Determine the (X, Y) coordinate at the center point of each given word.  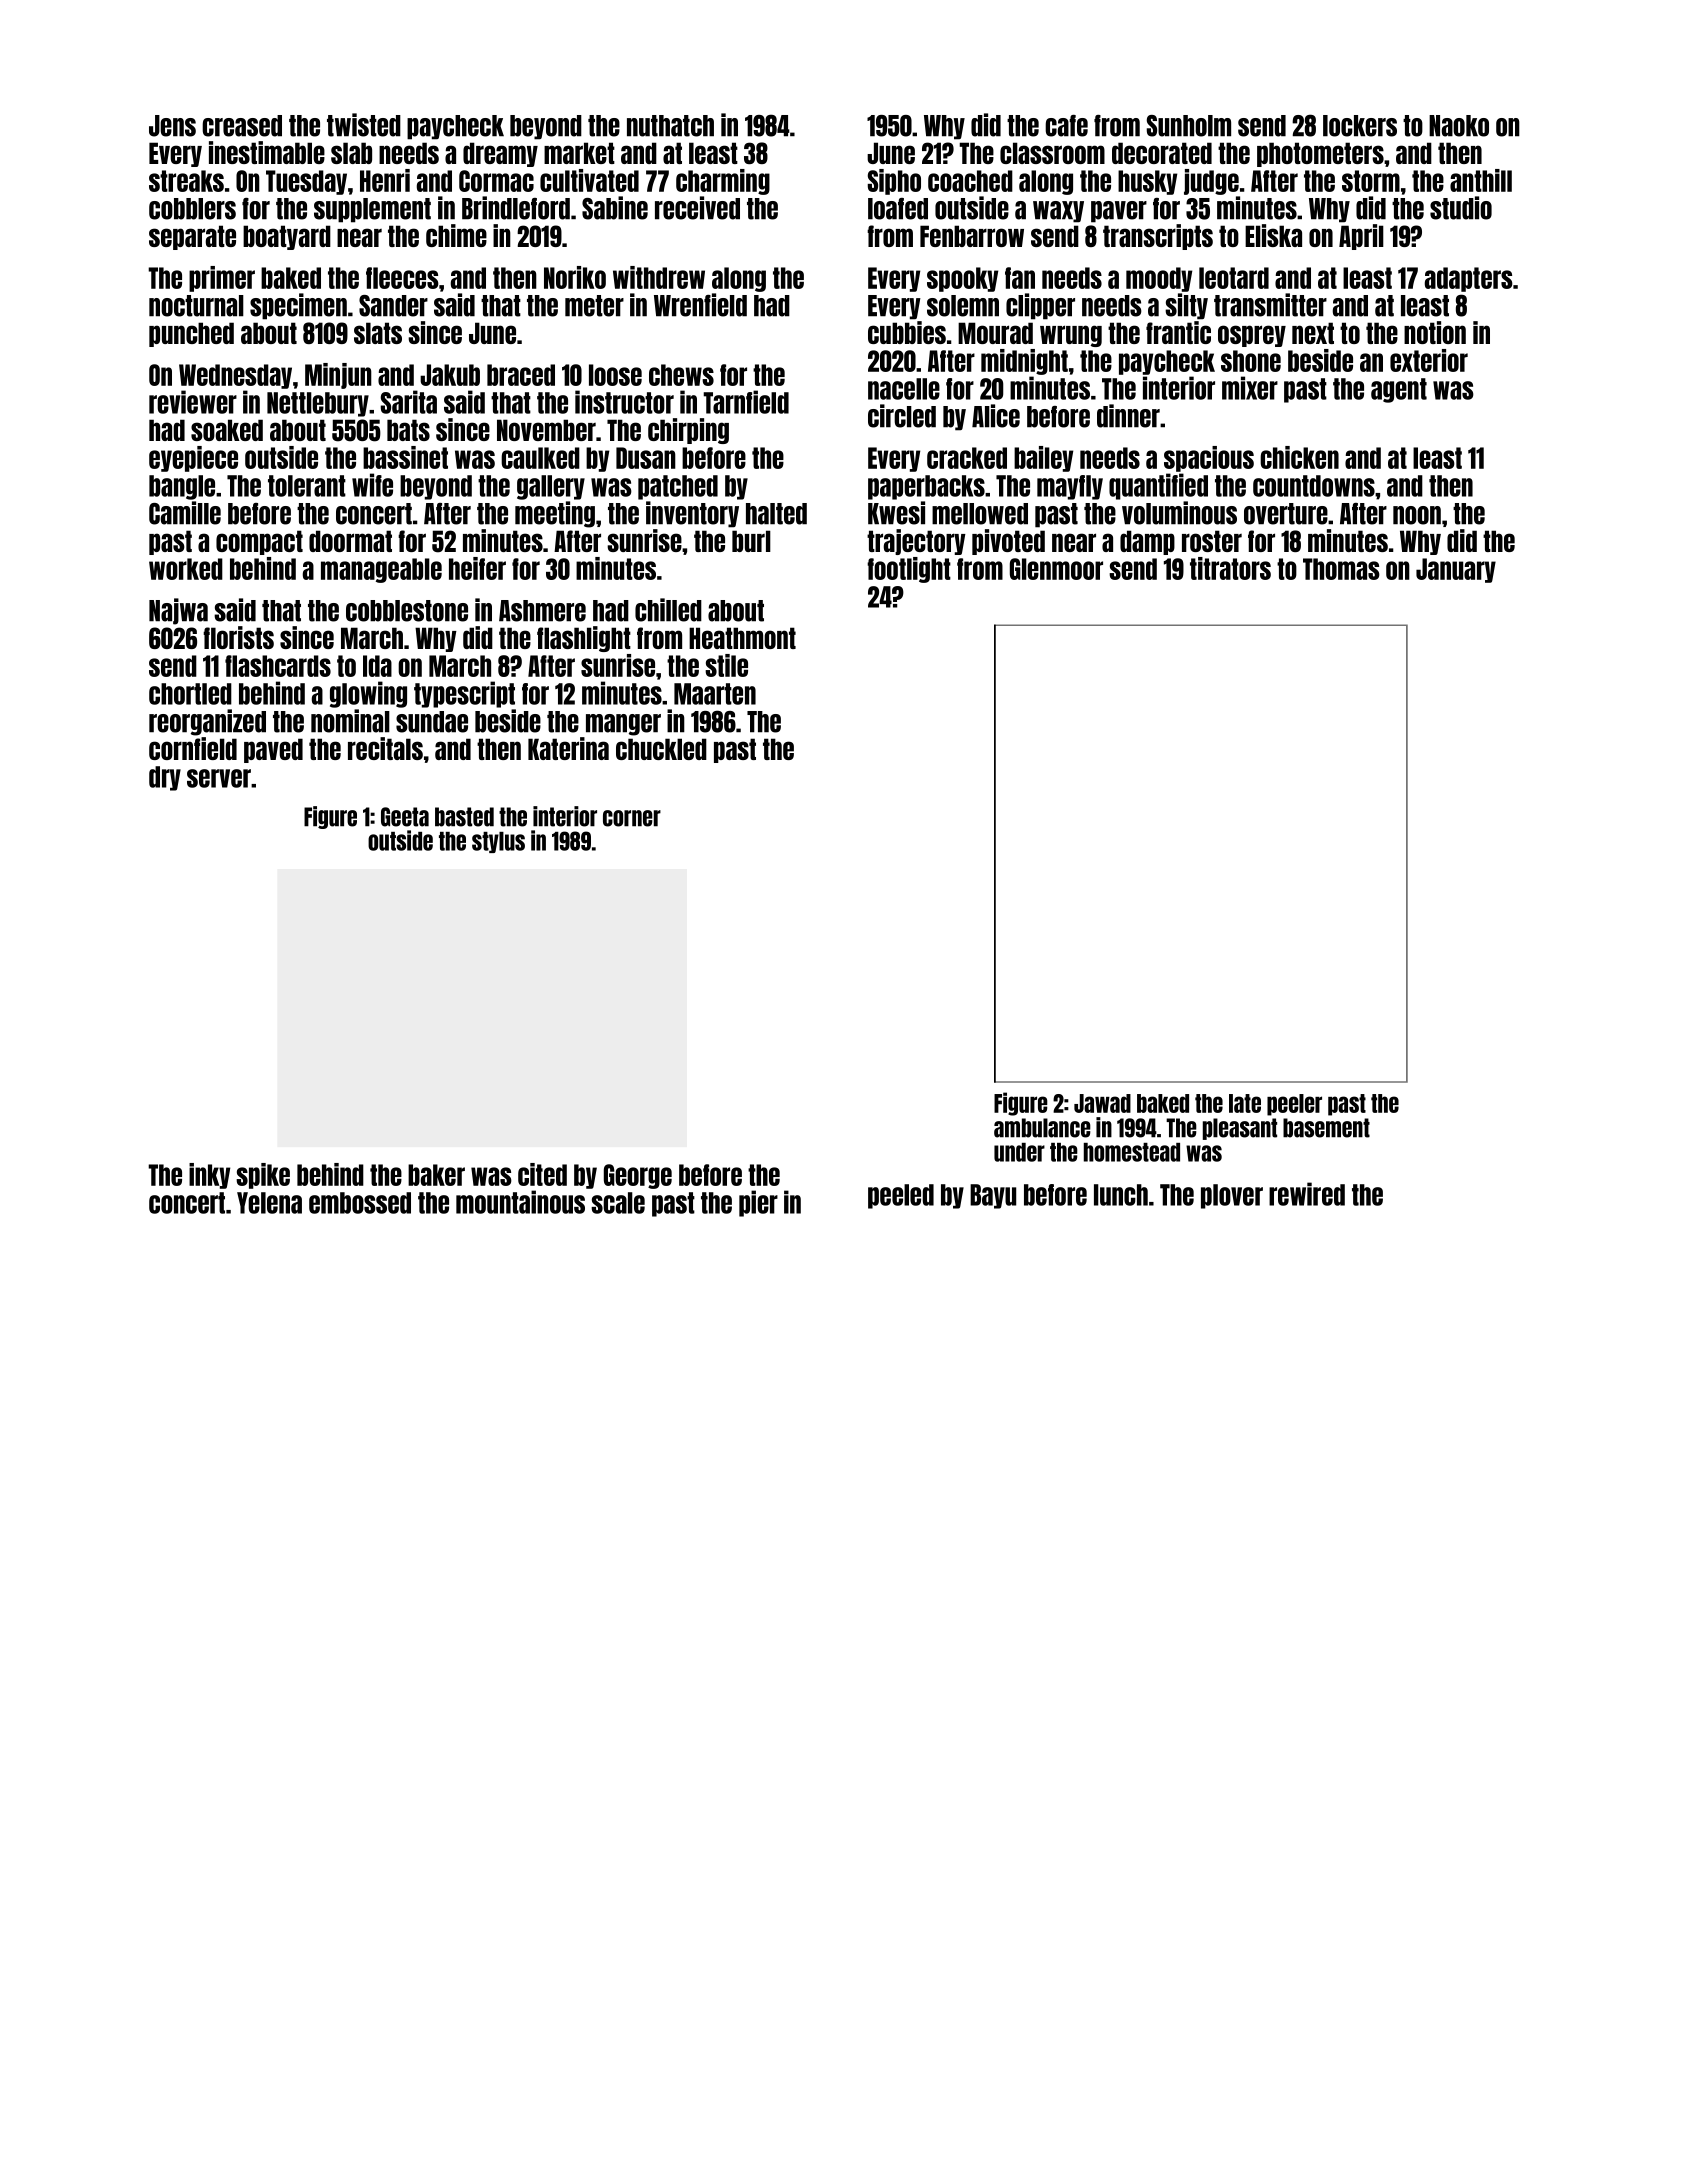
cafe (1066, 126)
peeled (901, 1196)
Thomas (1341, 569)
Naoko (1459, 126)
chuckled (661, 749)
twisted (364, 125)
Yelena (269, 1203)
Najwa (178, 611)
